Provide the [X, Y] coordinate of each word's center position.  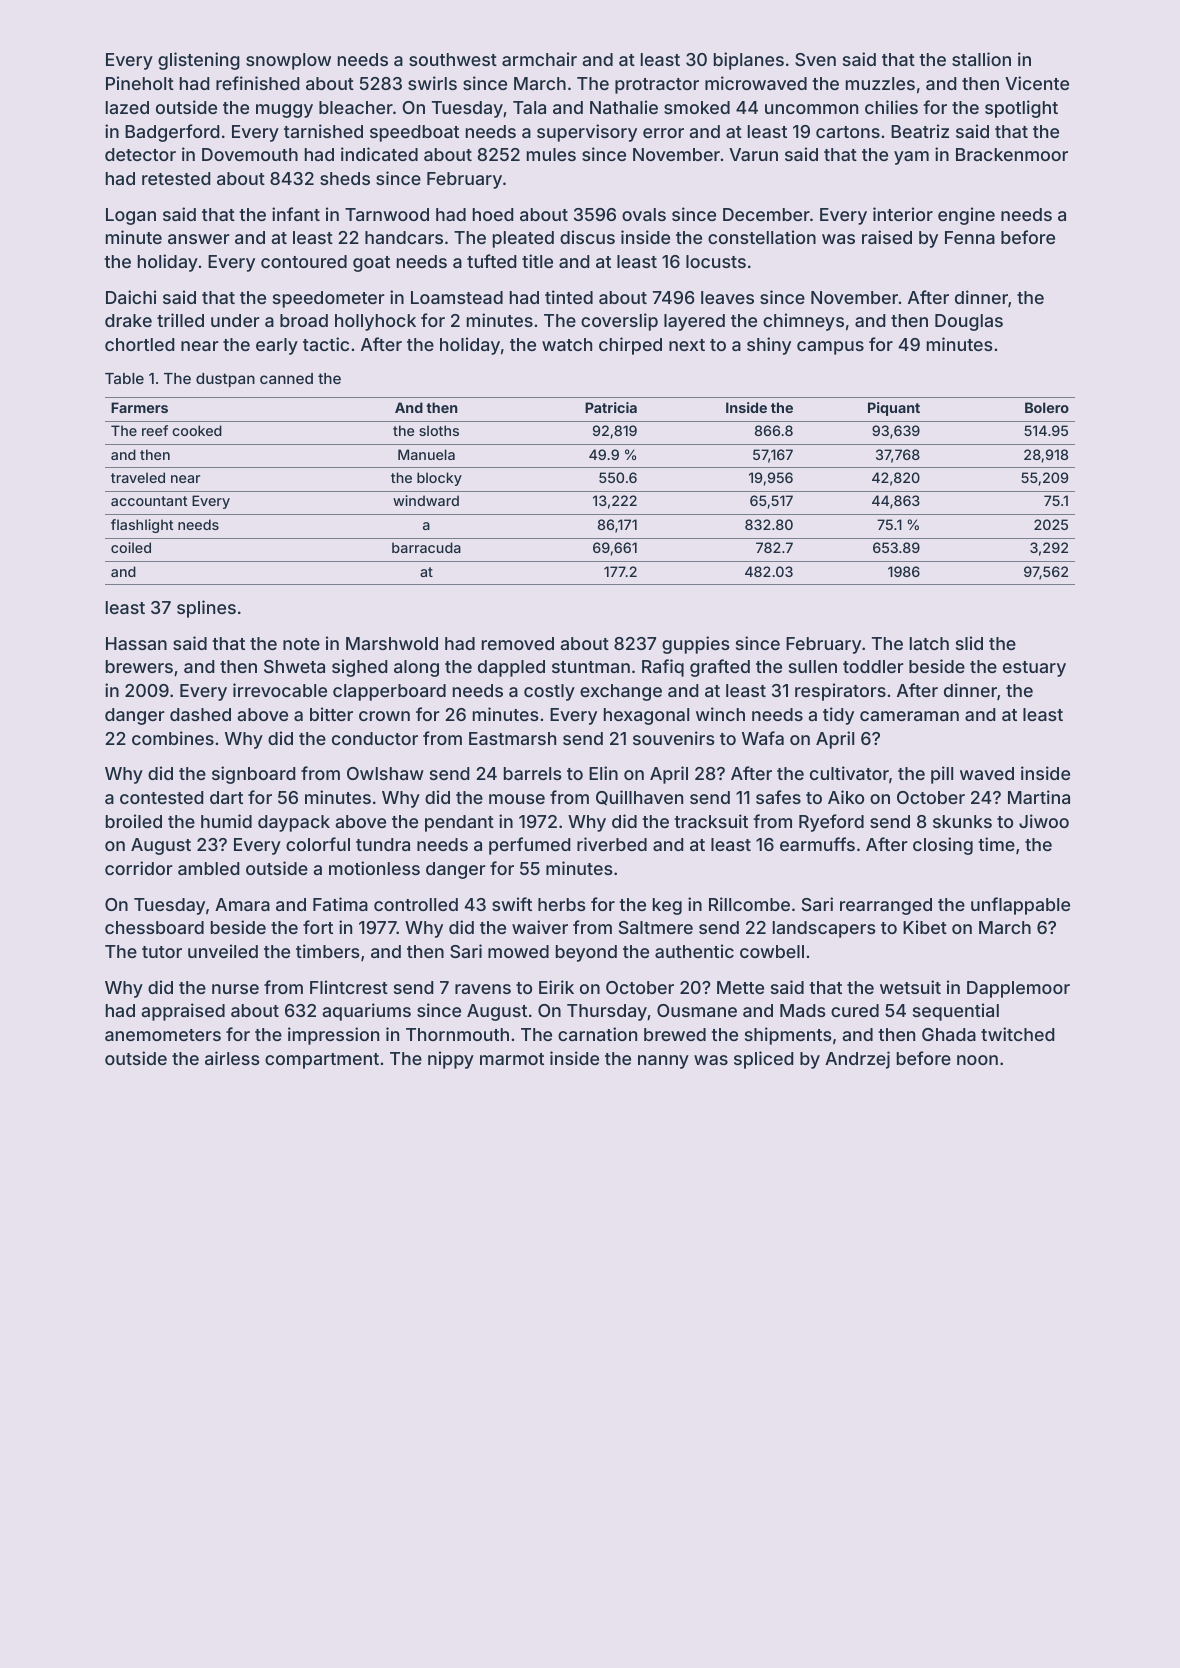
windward [426, 500]
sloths [439, 430]
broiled [134, 821]
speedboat [414, 133]
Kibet [925, 927]
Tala [529, 107]
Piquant [894, 409]
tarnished [323, 131]
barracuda [426, 547]
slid [969, 643]
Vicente [1037, 83]
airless [232, 1058]
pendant [459, 823]
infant [296, 214]
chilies [891, 107]
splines [206, 609]
